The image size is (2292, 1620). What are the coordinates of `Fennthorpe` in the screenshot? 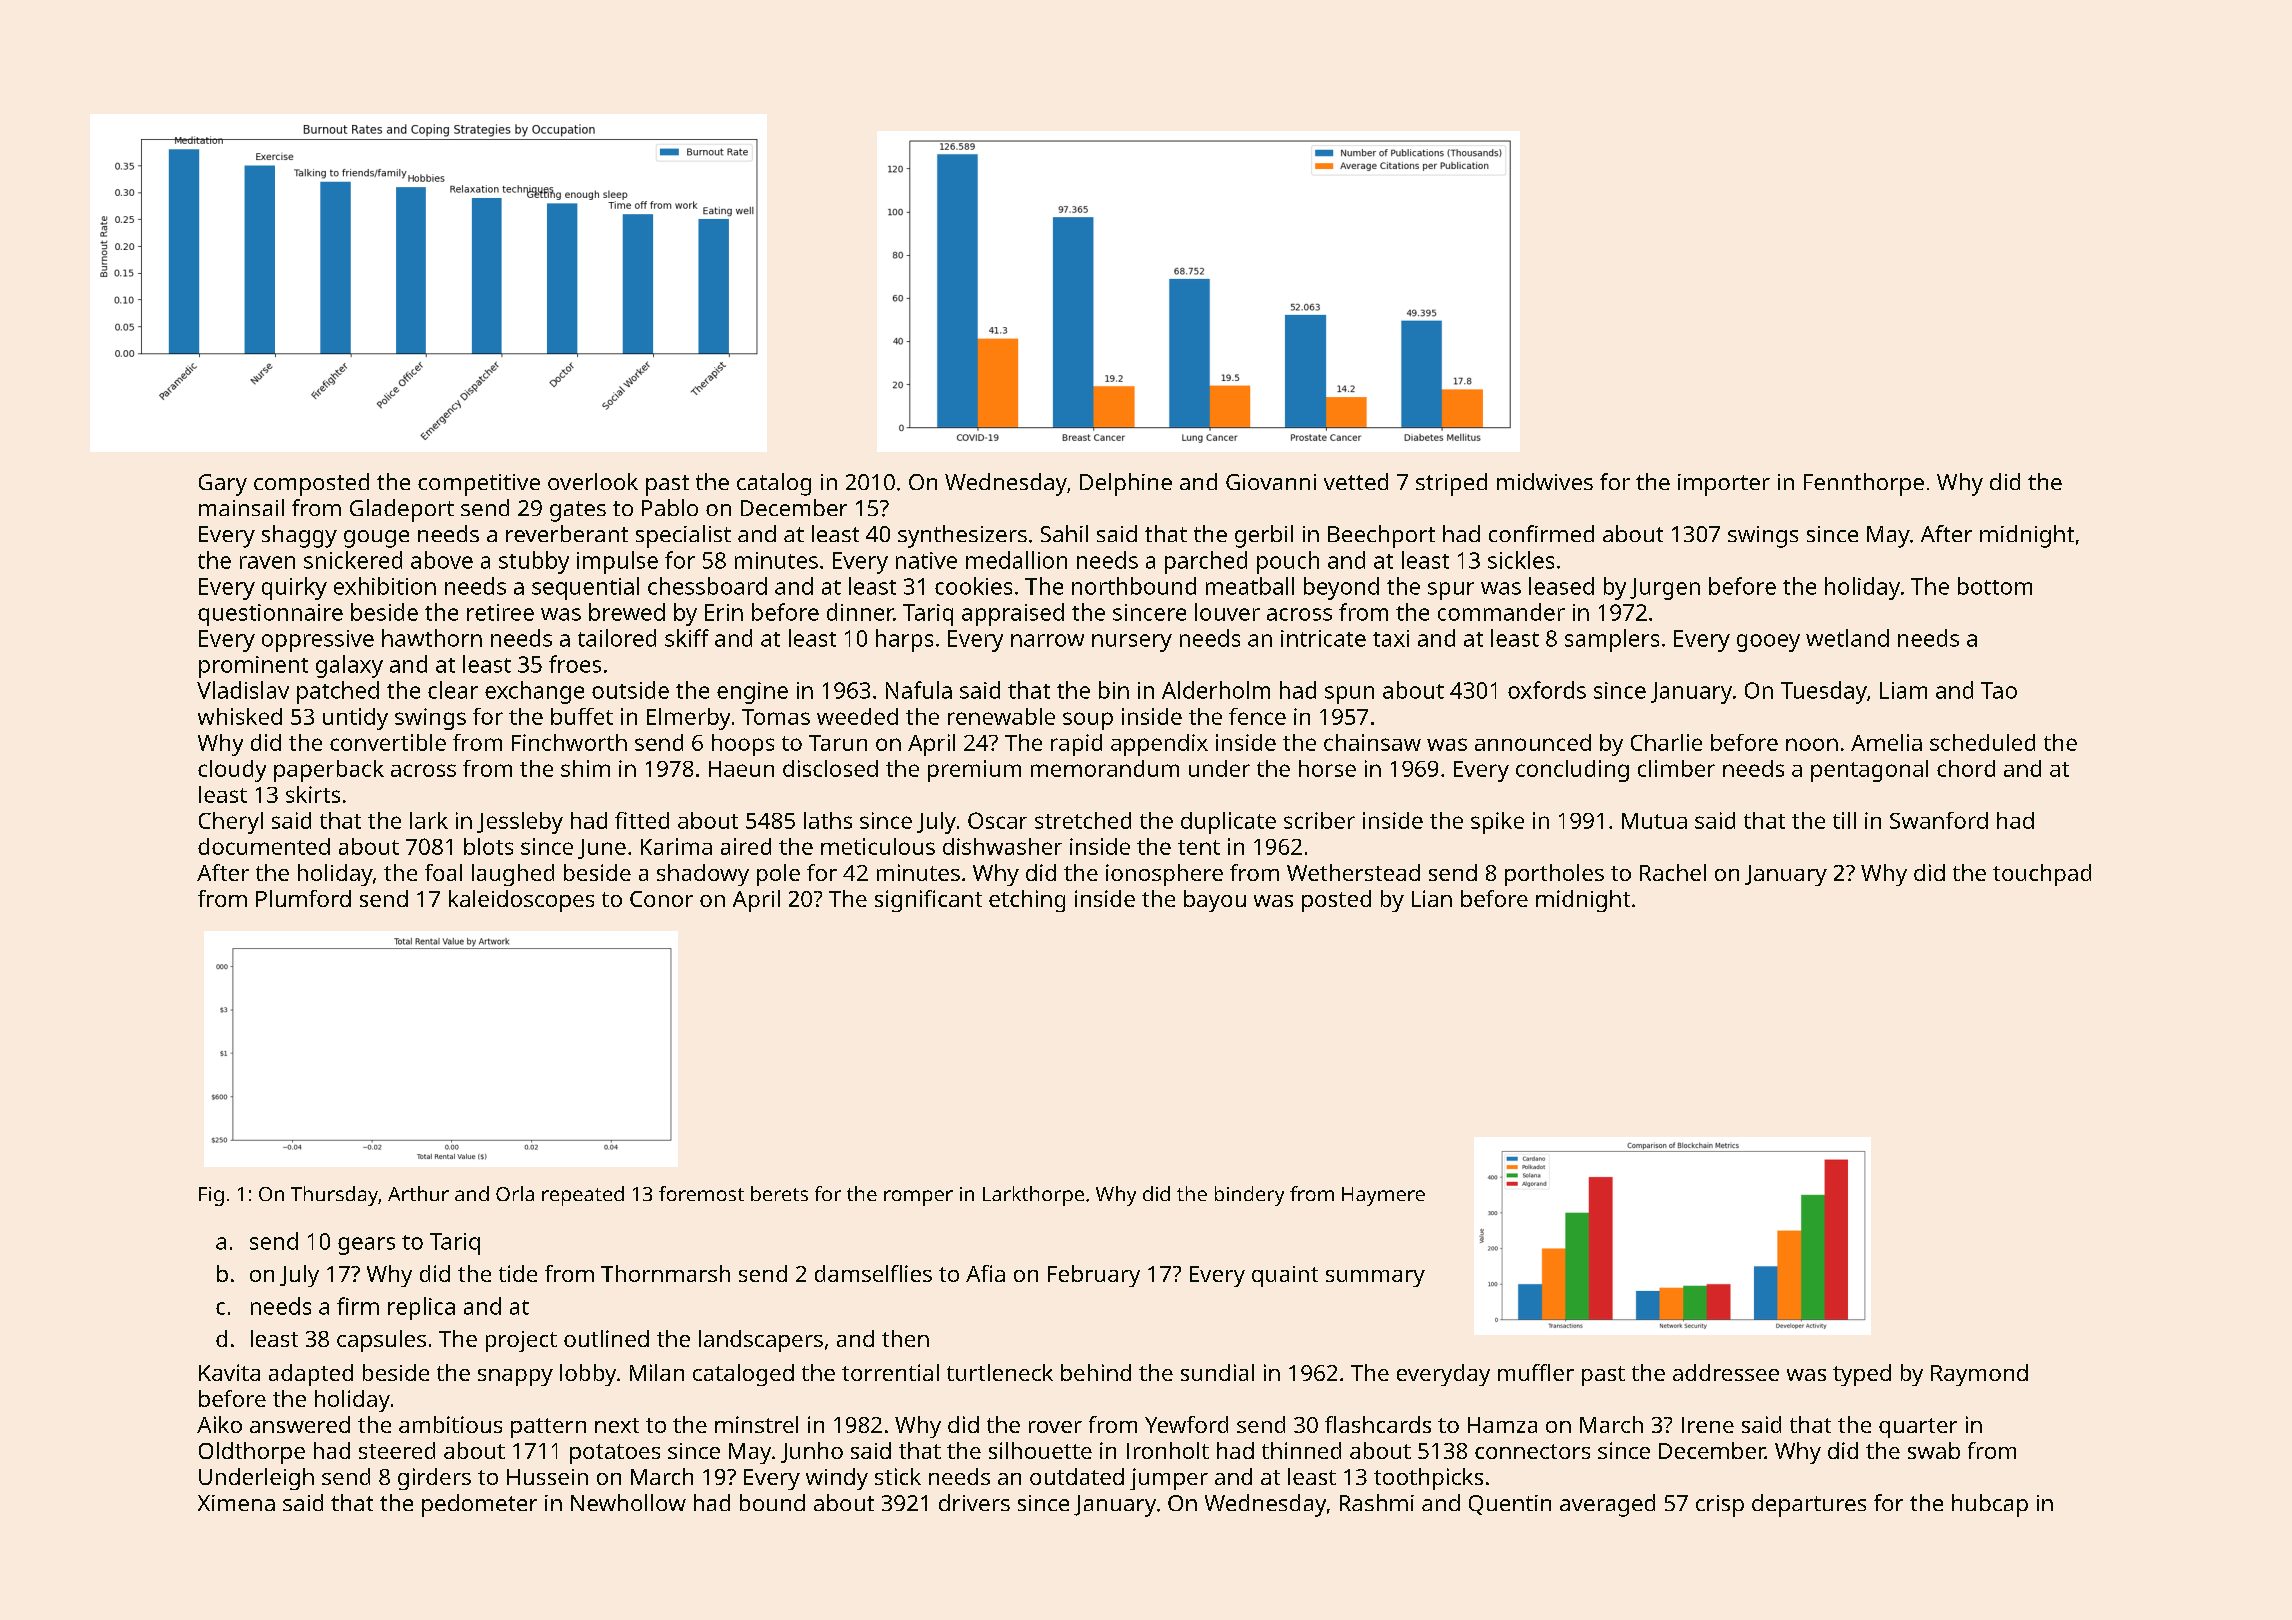 It's located at (1864, 484).
